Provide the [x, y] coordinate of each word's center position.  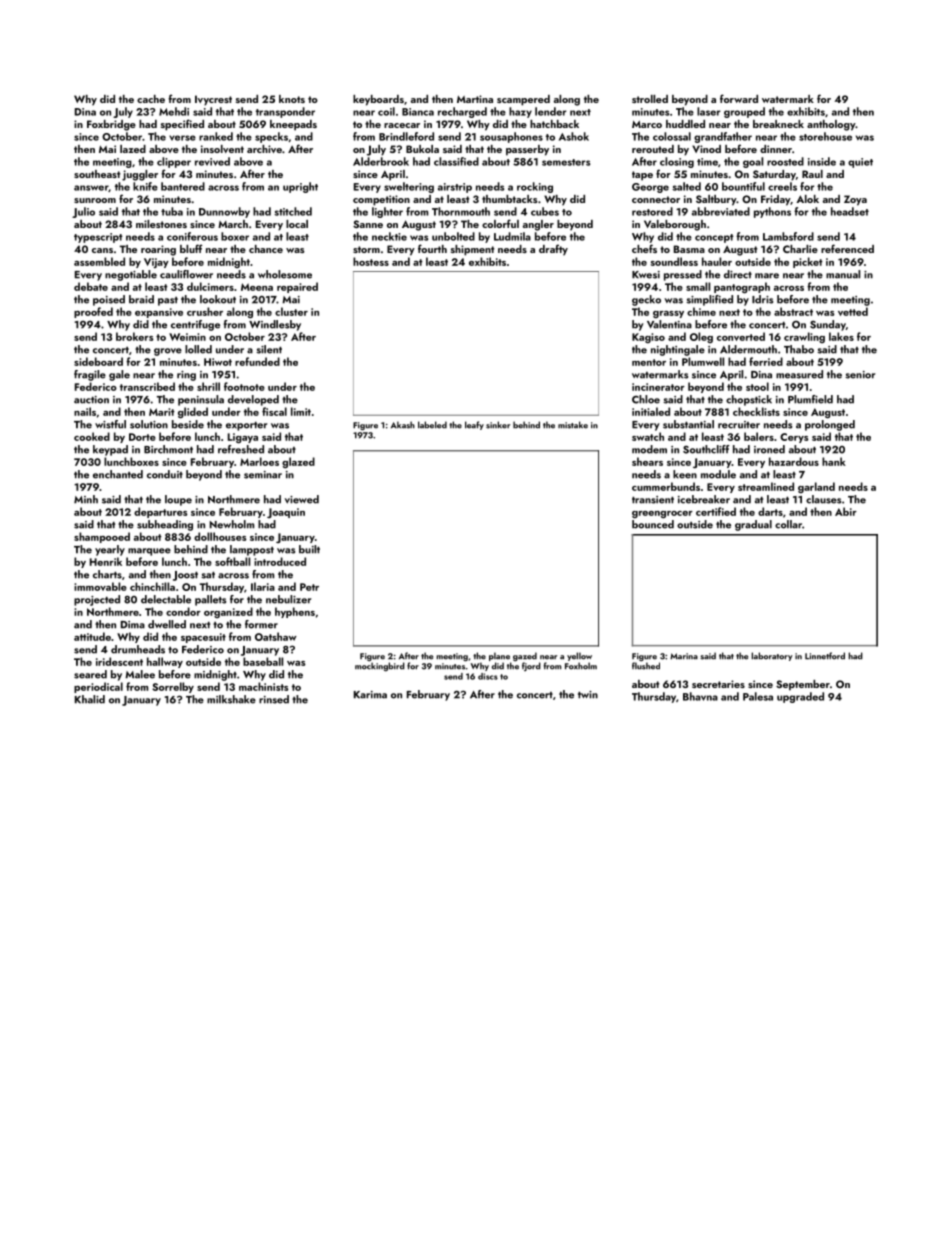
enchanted [118, 474]
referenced [847, 248]
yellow [579, 656]
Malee [140, 674]
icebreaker [704, 499]
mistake [573, 425]
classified [456, 161]
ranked [216, 136]
